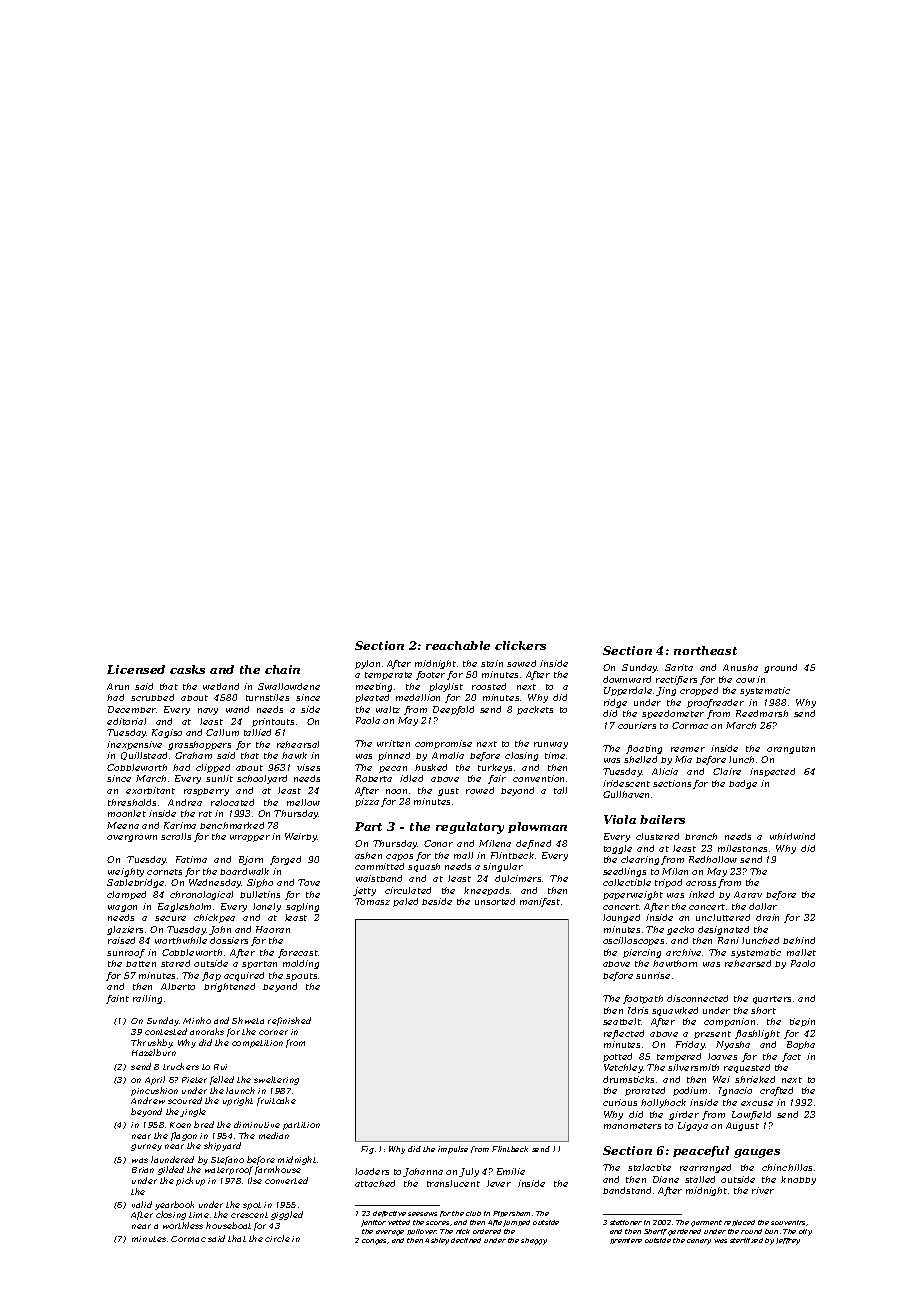 The height and width of the screenshot is (1308, 924). I want to click on singular, so click(503, 867).
